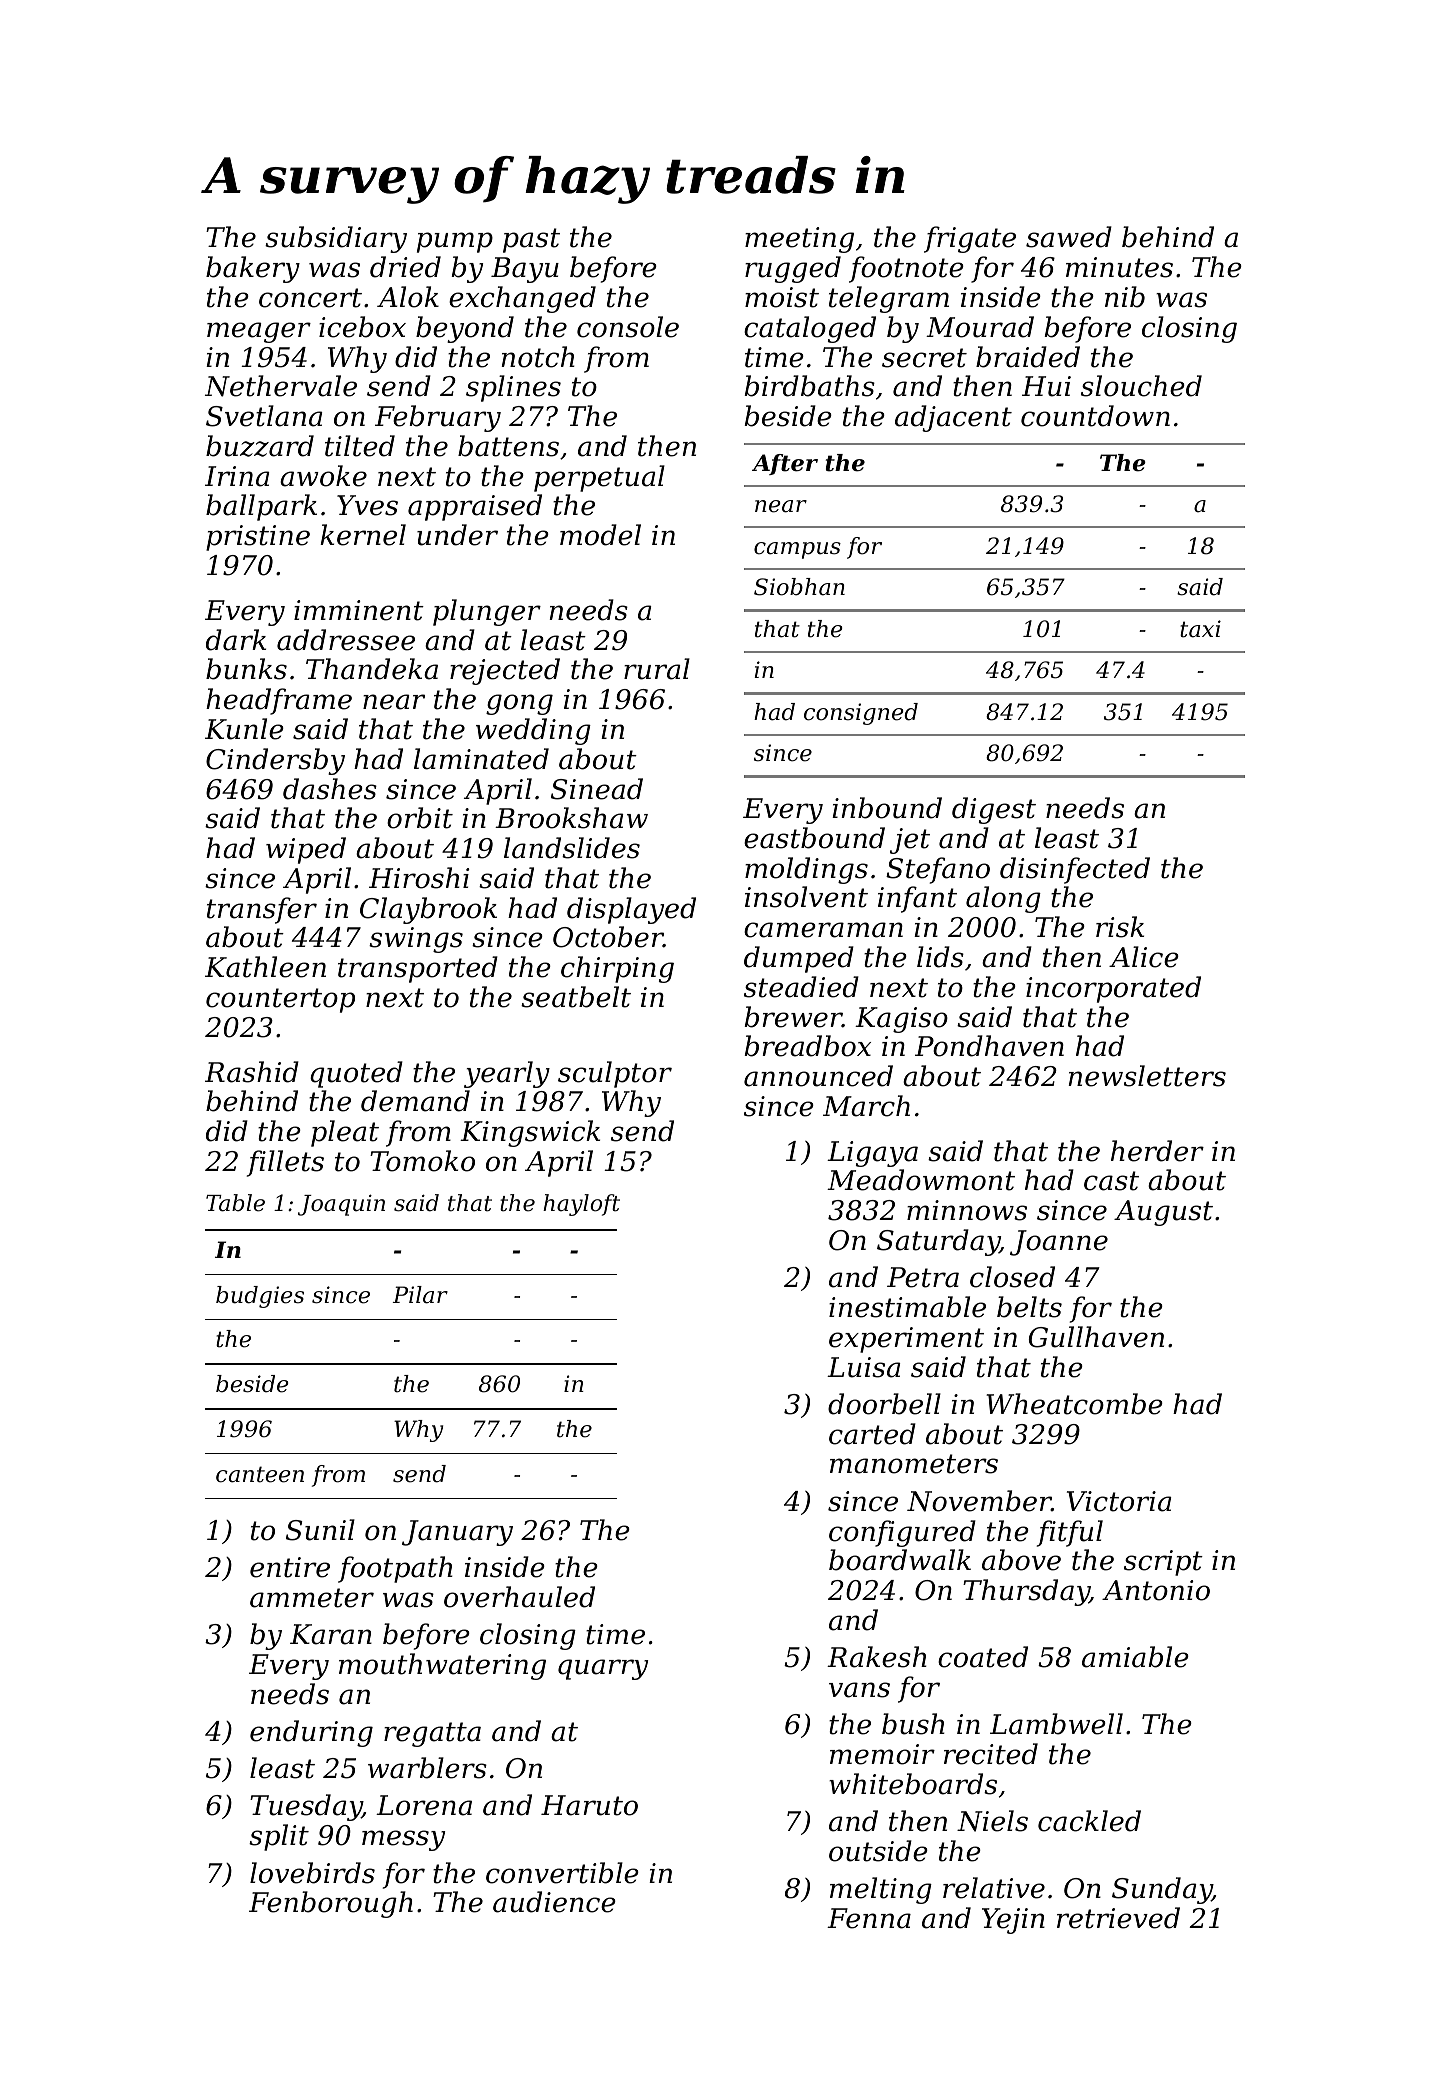 Image resolution: width=1450 pixels, height=2100 pixels. What do you see at coordinates (808, 1046) in the screenshot?
I see `breadbox` at bounding box center [808, 1046].
